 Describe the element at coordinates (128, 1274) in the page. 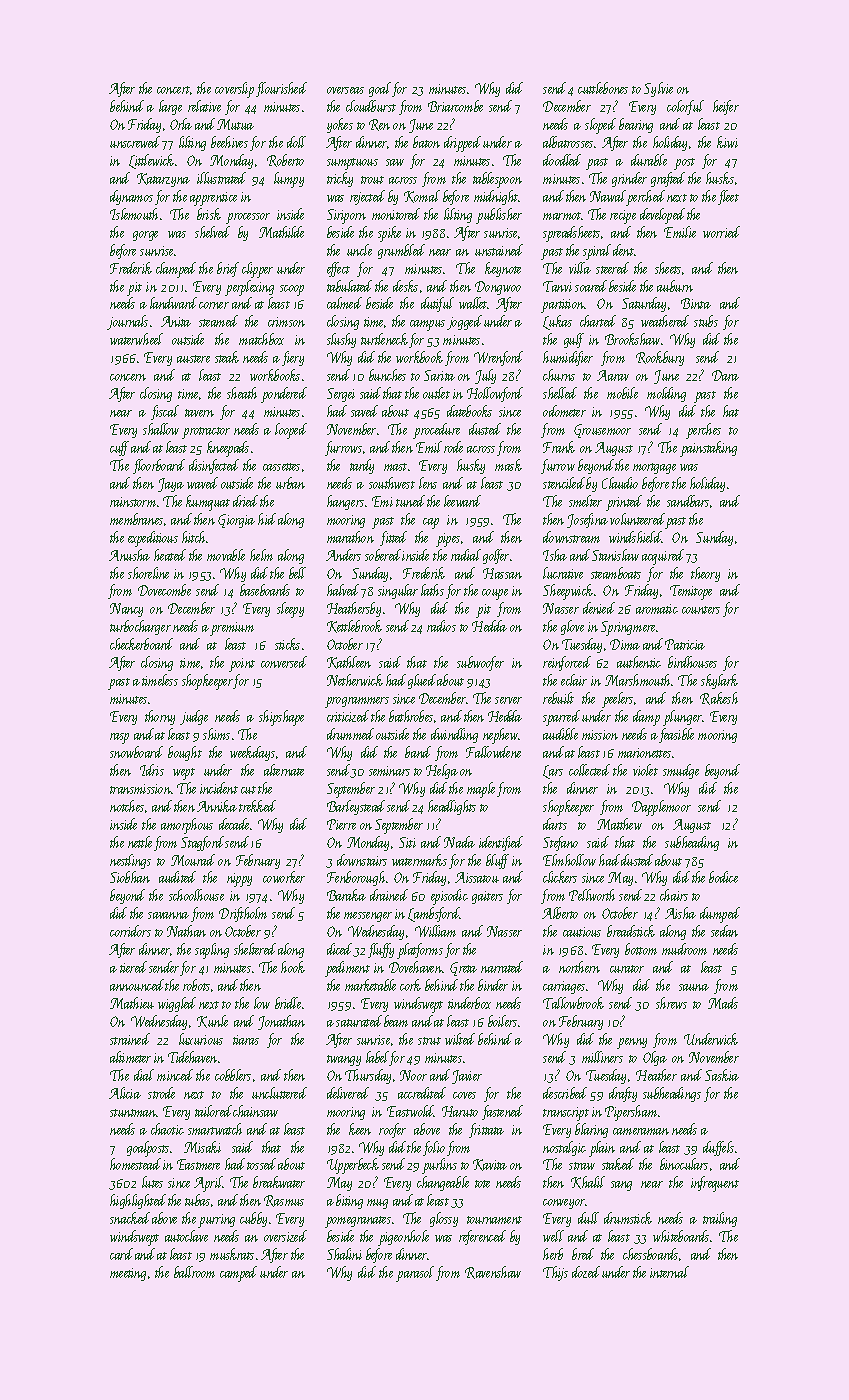

I see `meeting` at that location.
